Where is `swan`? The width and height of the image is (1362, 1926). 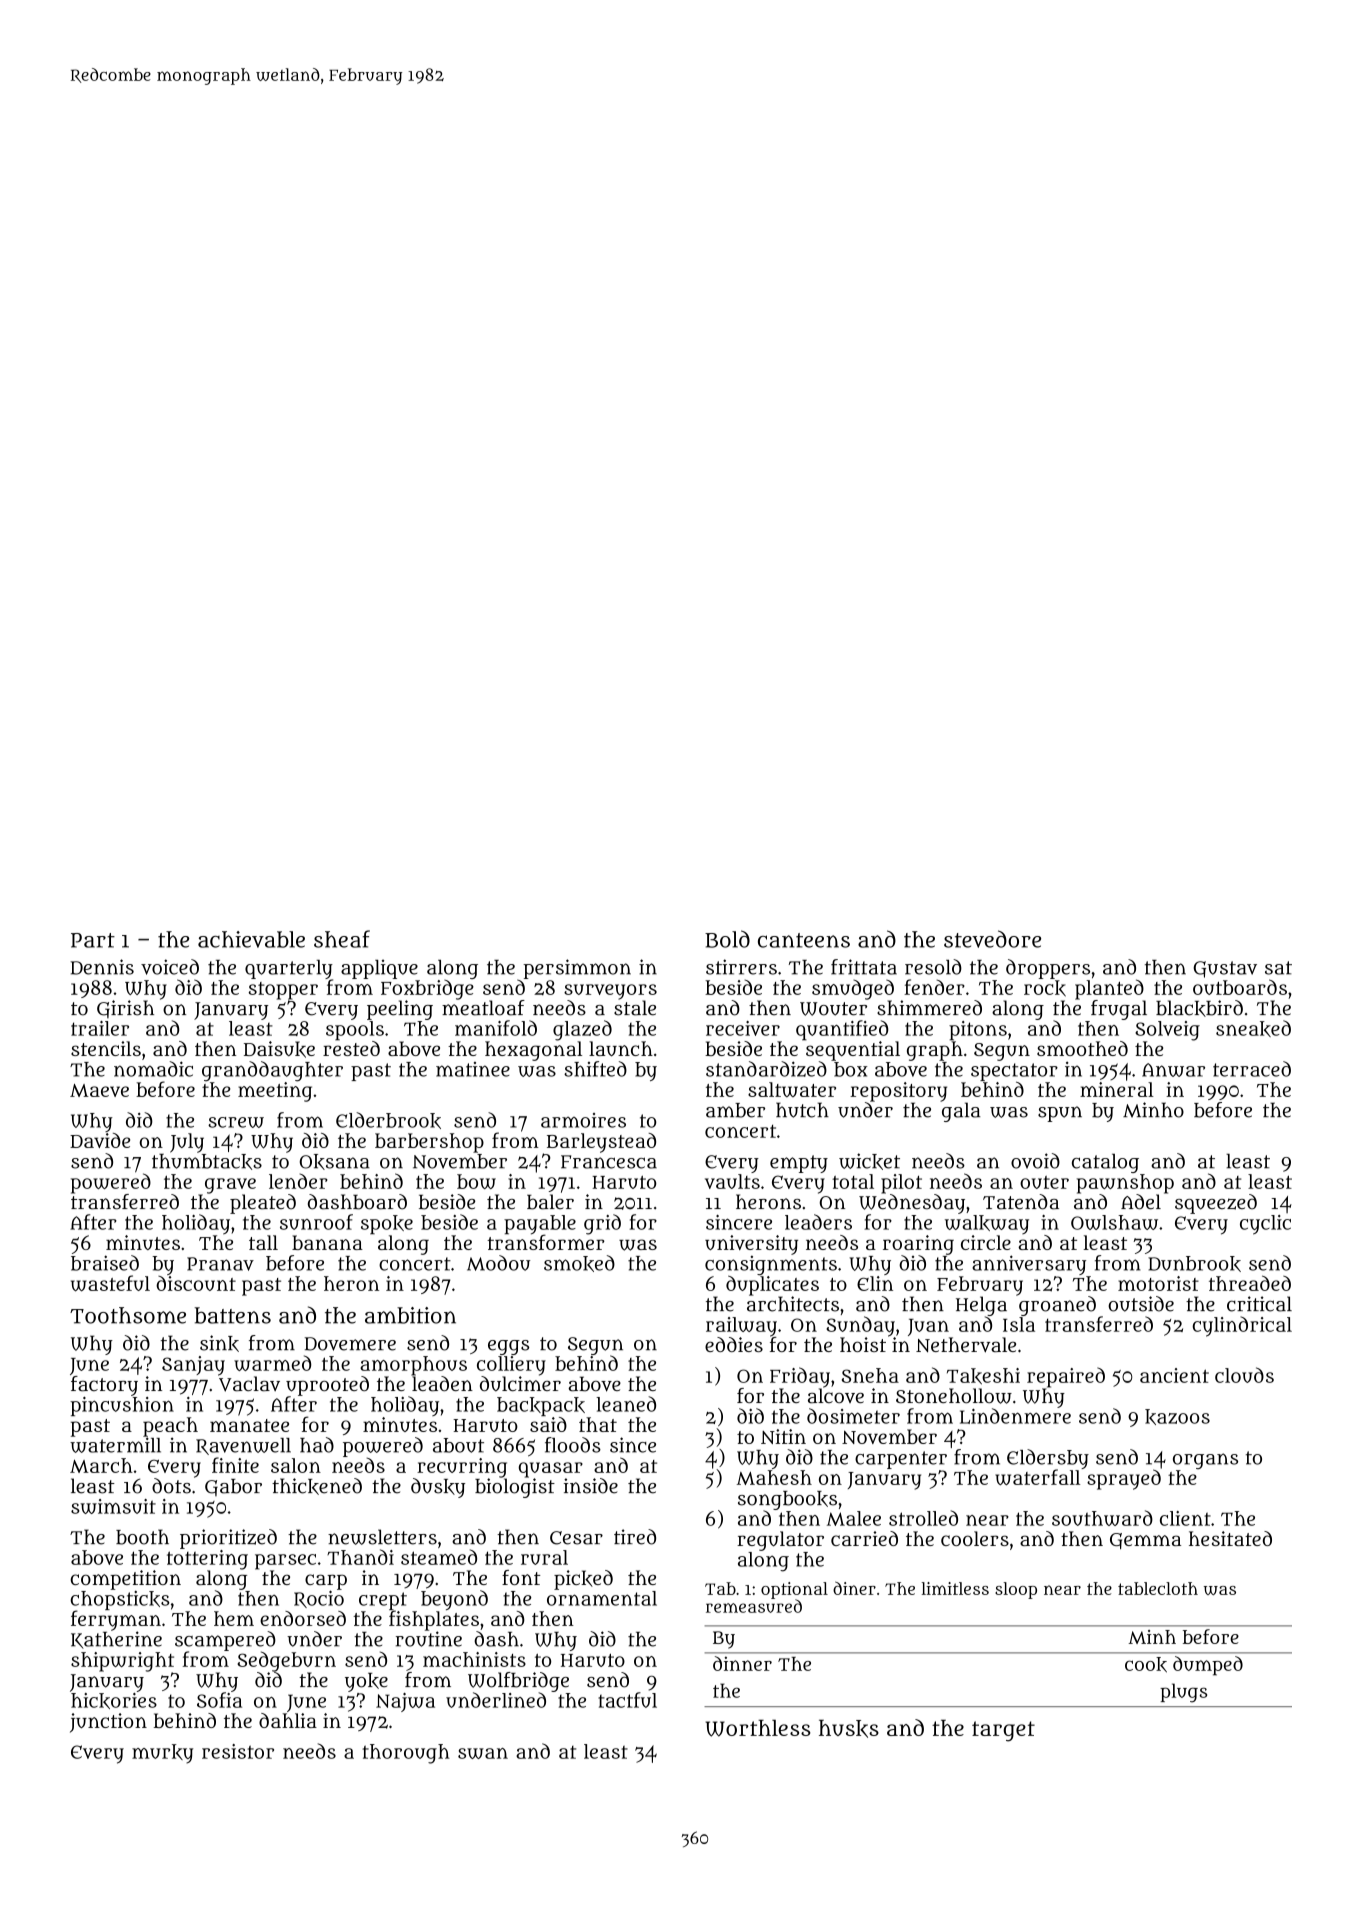 swan is located at coordinates (483, 1753).
